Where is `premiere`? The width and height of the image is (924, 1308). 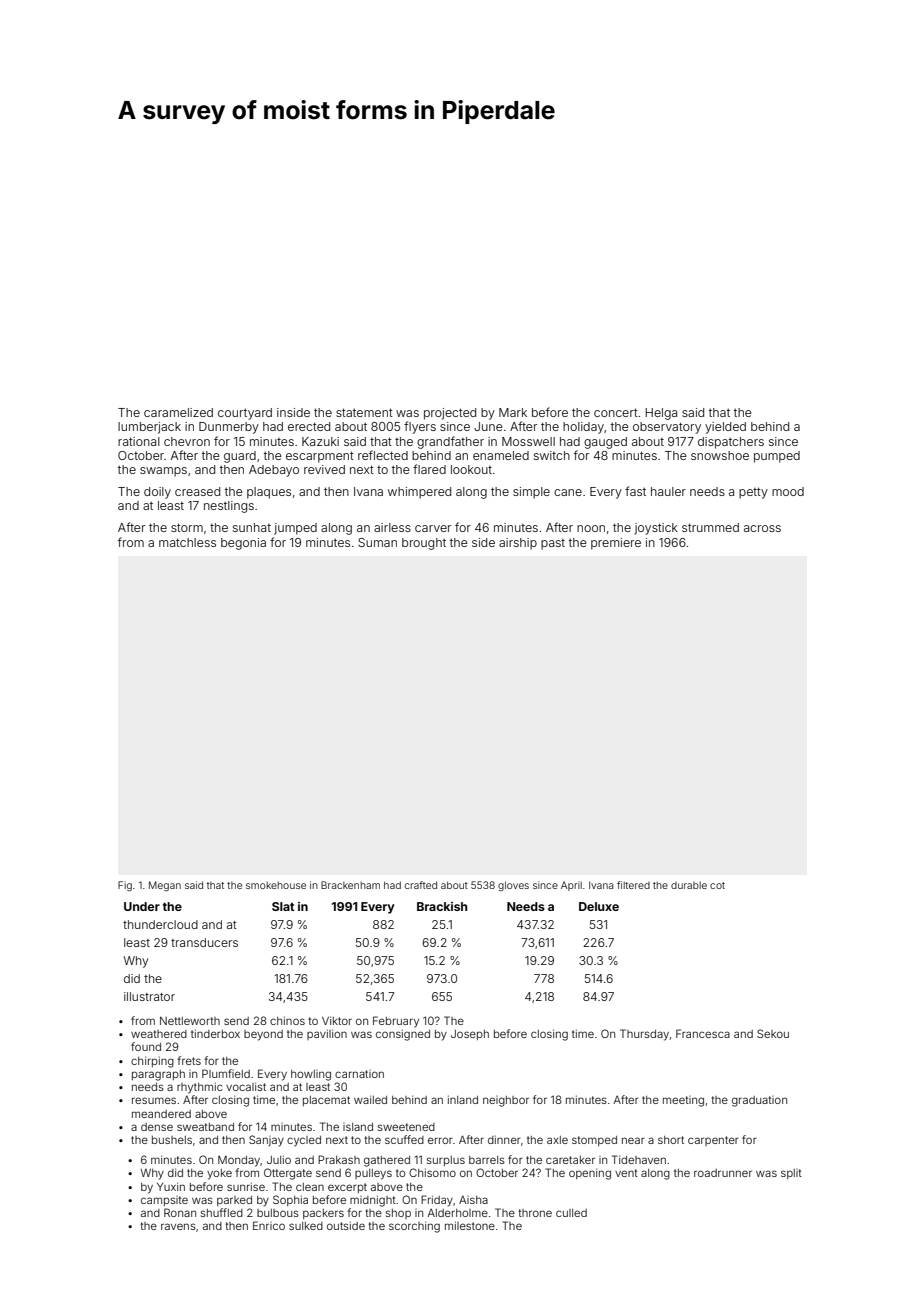
premiere is located at coordinates (616, 544).
